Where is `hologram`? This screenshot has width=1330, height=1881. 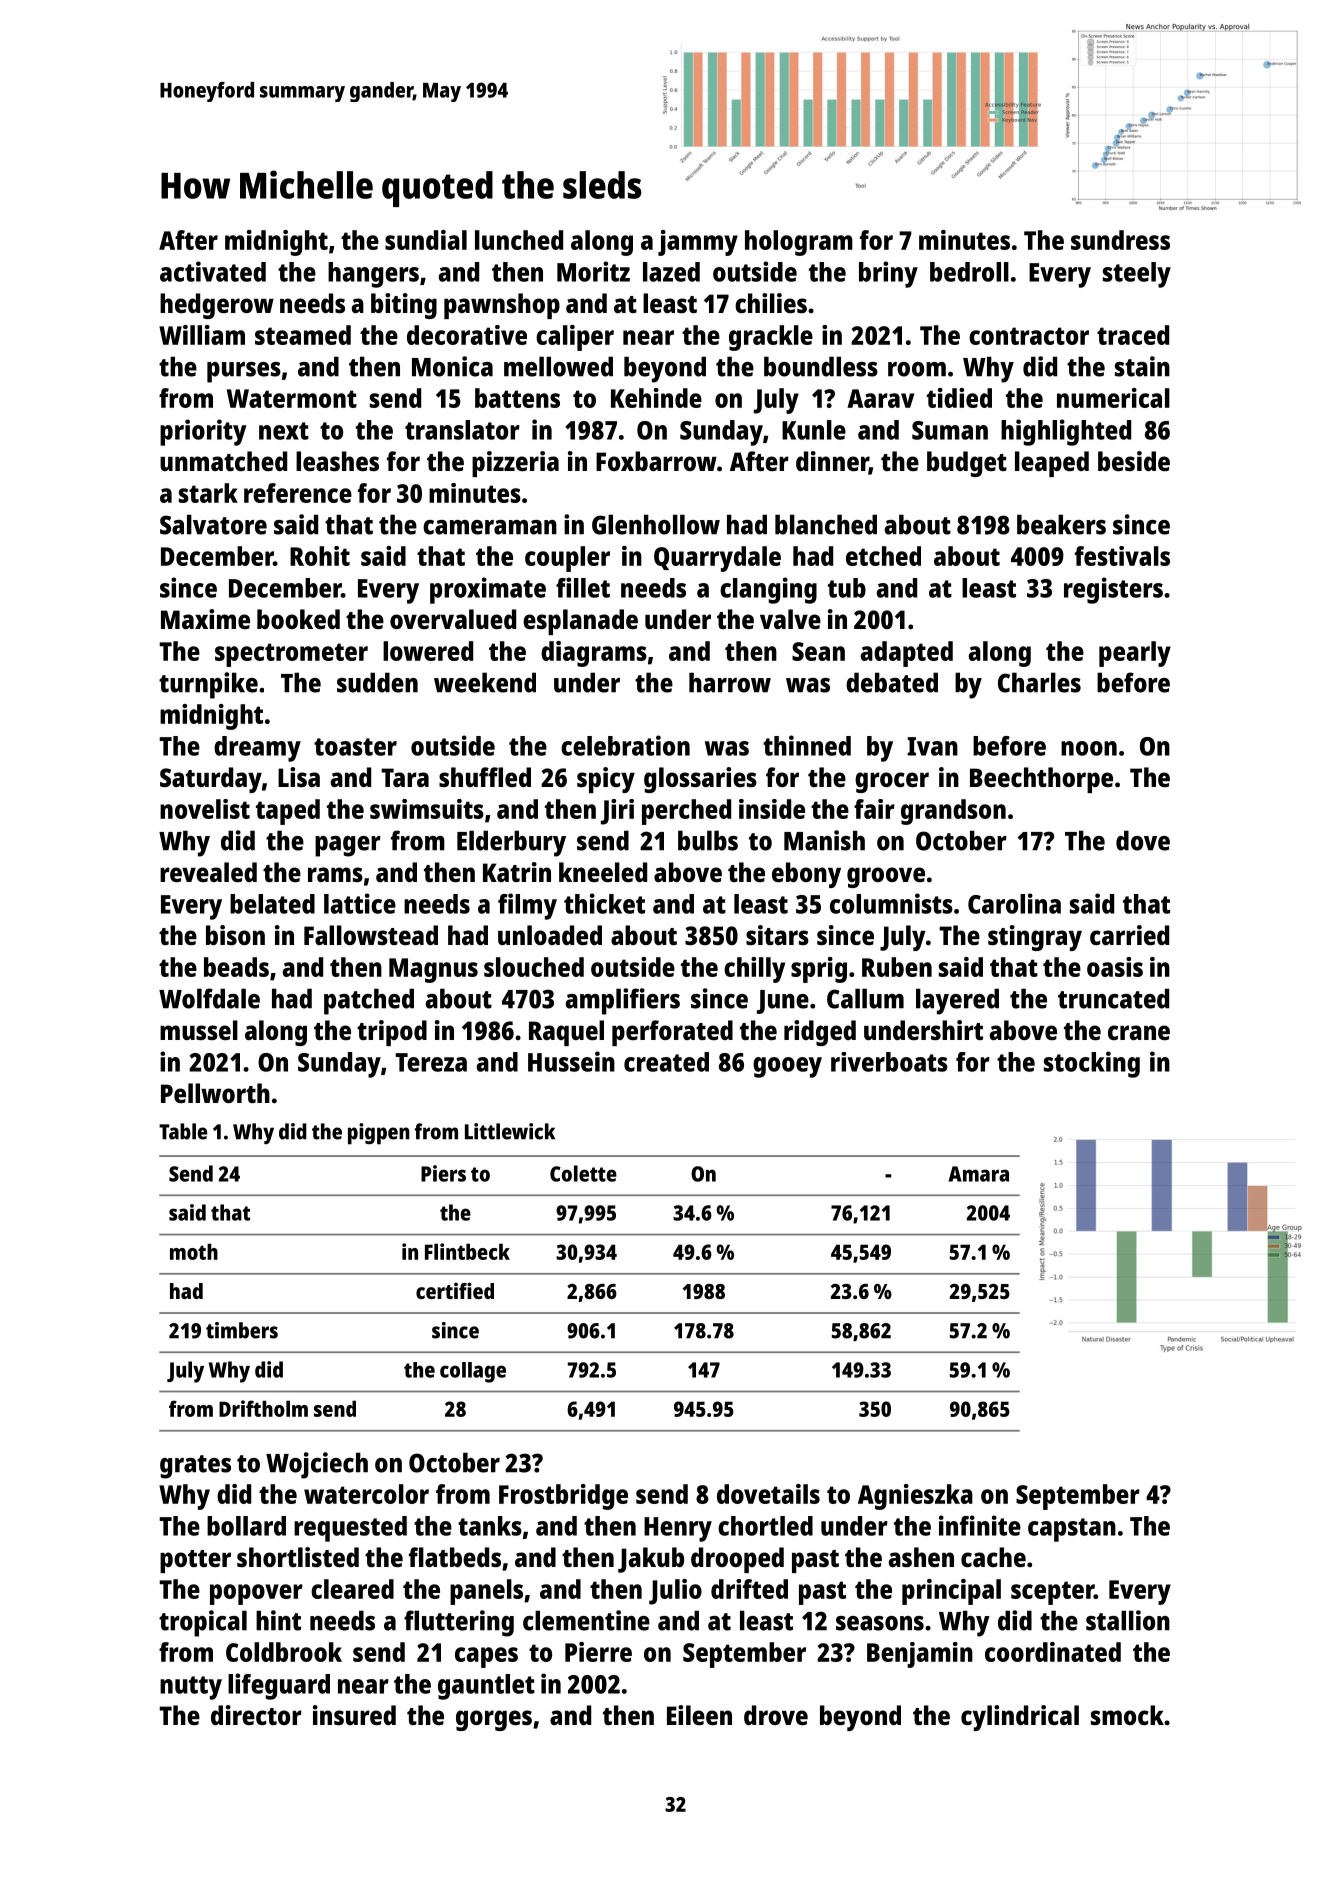
hologram is located at coordinates (799, 243).
